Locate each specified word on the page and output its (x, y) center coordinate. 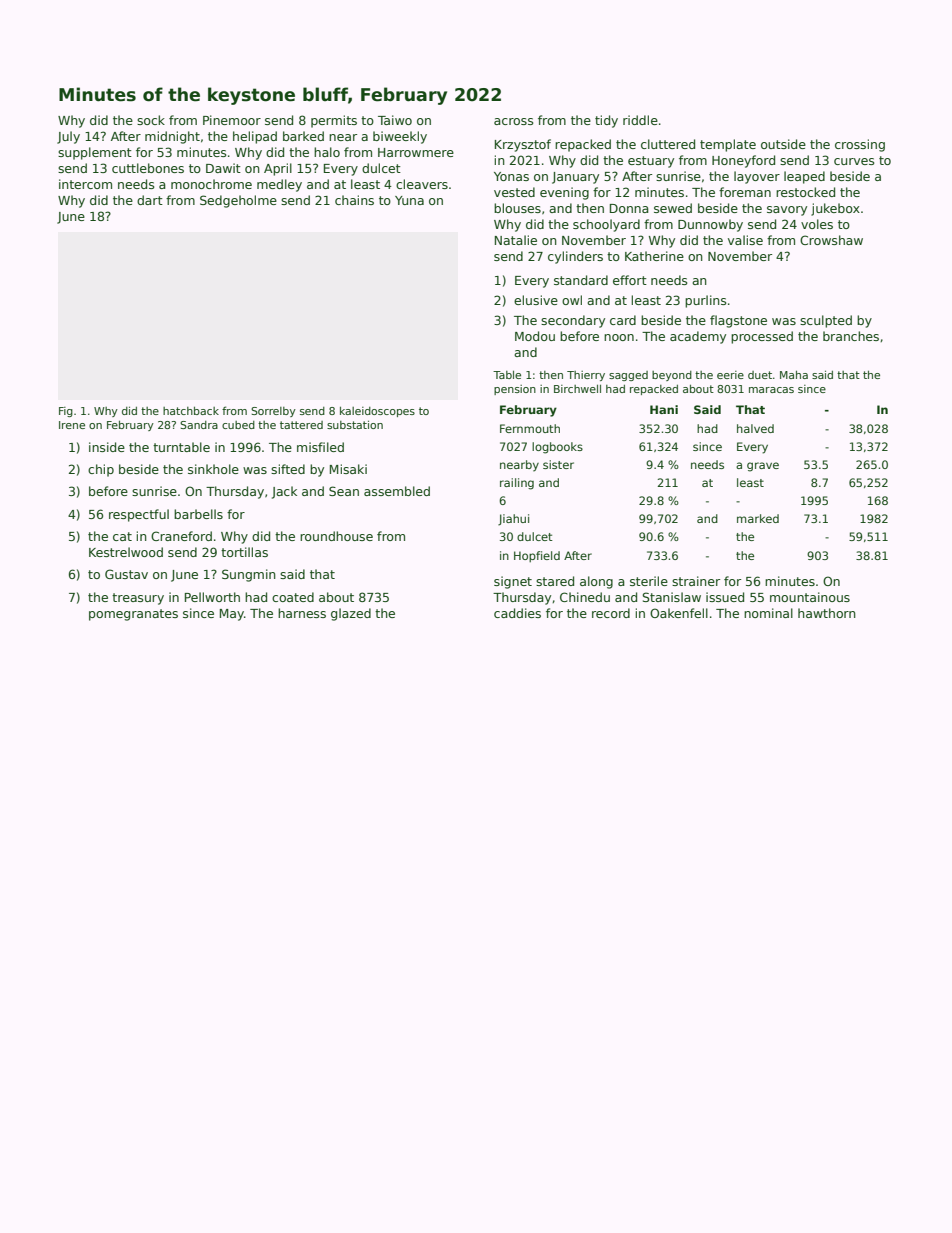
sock (151, 120)
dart (150, 200)
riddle (640, 120)
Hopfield (537, 557)
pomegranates (133, 615)
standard (581, 280)
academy (698, 337)
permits (334, 121)
